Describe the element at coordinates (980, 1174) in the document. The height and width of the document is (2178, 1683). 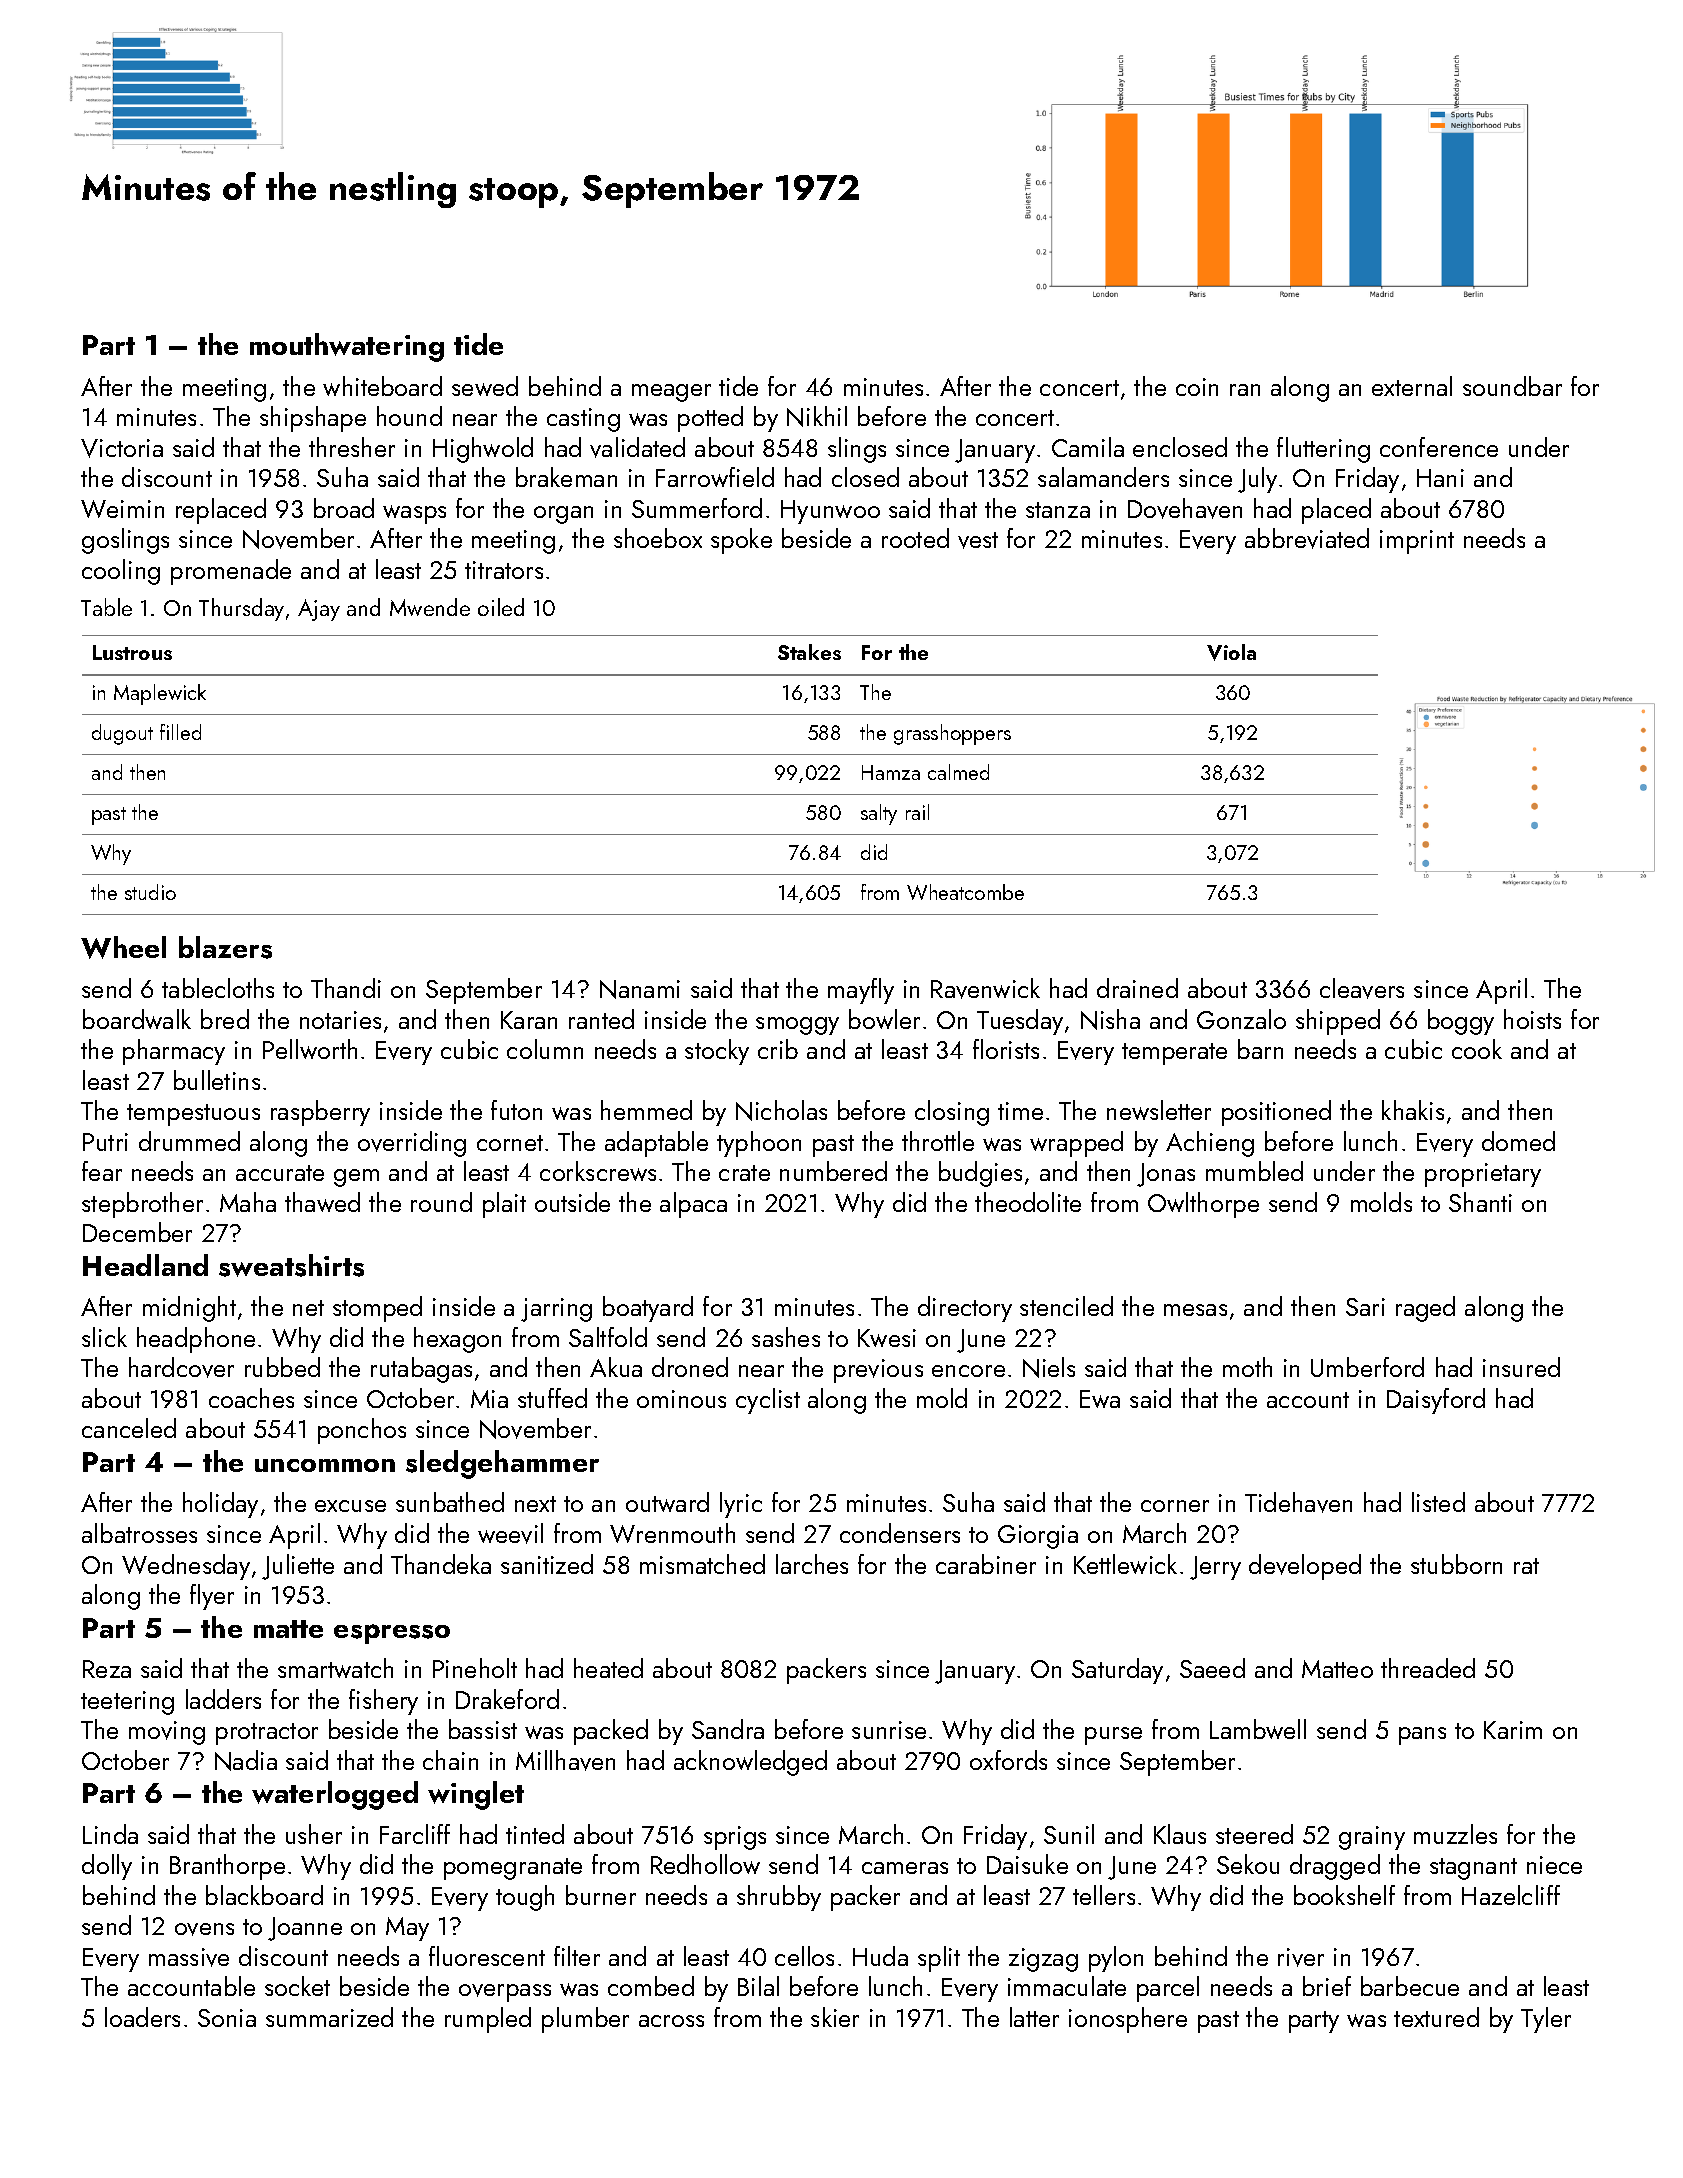
I see `budgies` at that location.
